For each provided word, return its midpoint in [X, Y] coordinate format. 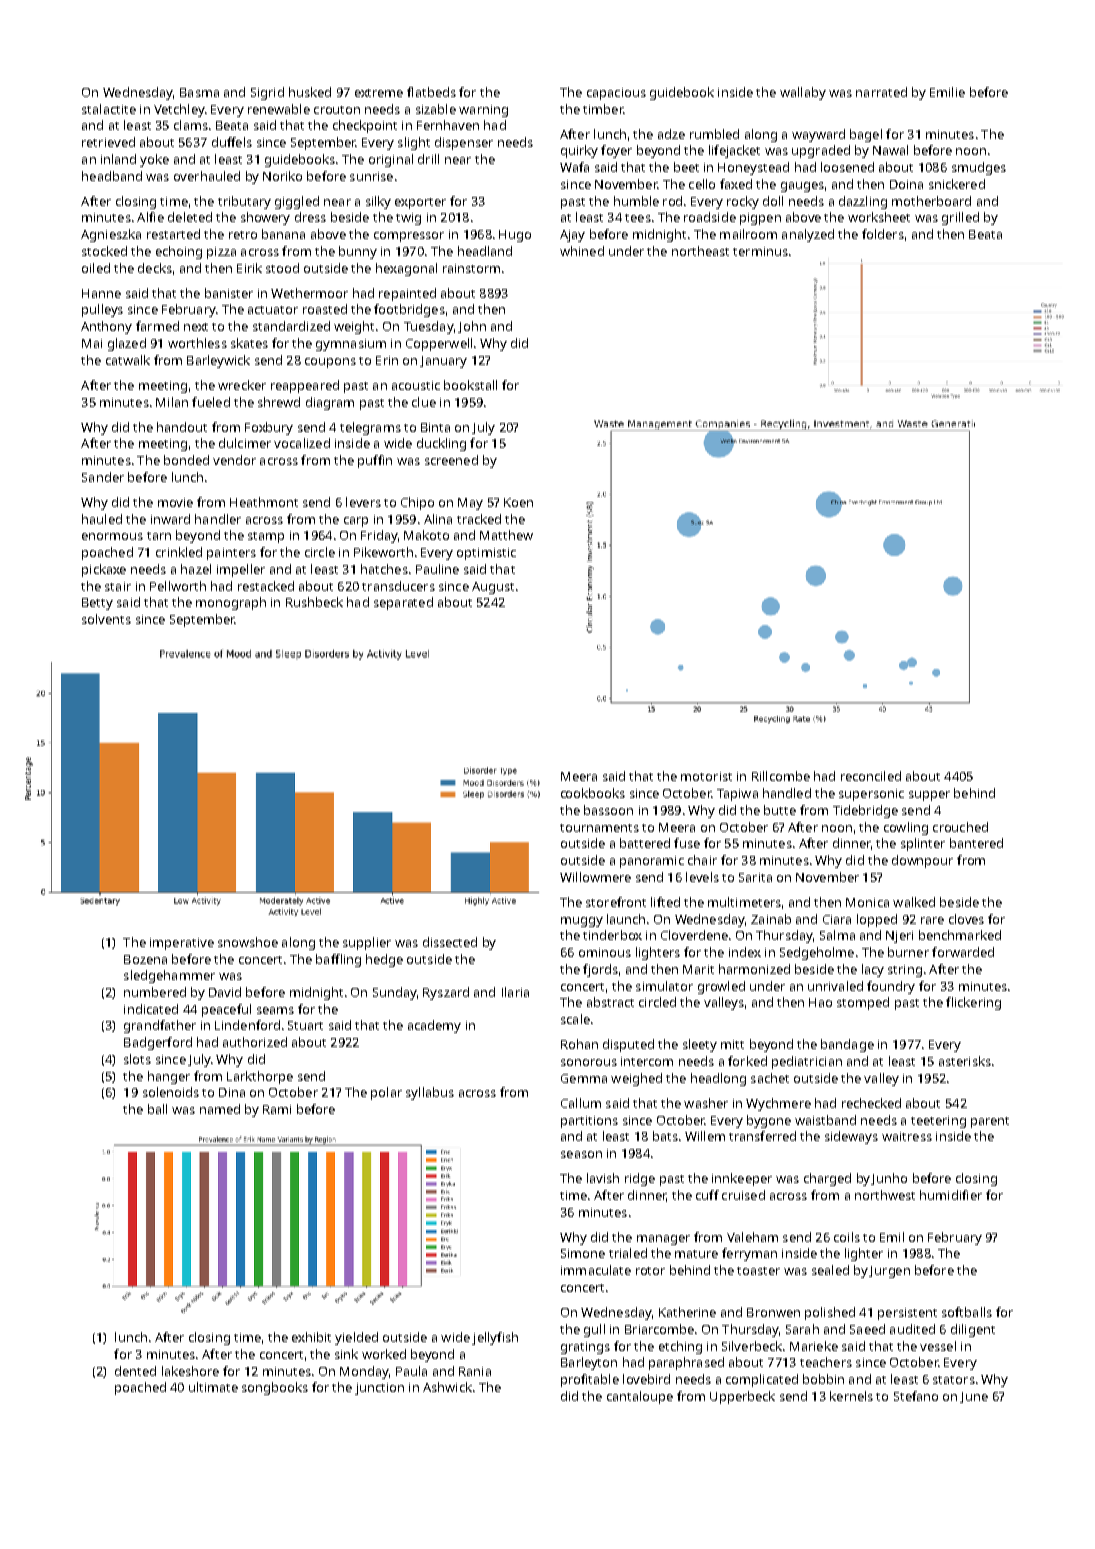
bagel [866, 135]
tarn [159, 536]
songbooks [275, 1388]
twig [408, 219]
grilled [960, 218]
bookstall [470, 385]
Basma [199, 92]
